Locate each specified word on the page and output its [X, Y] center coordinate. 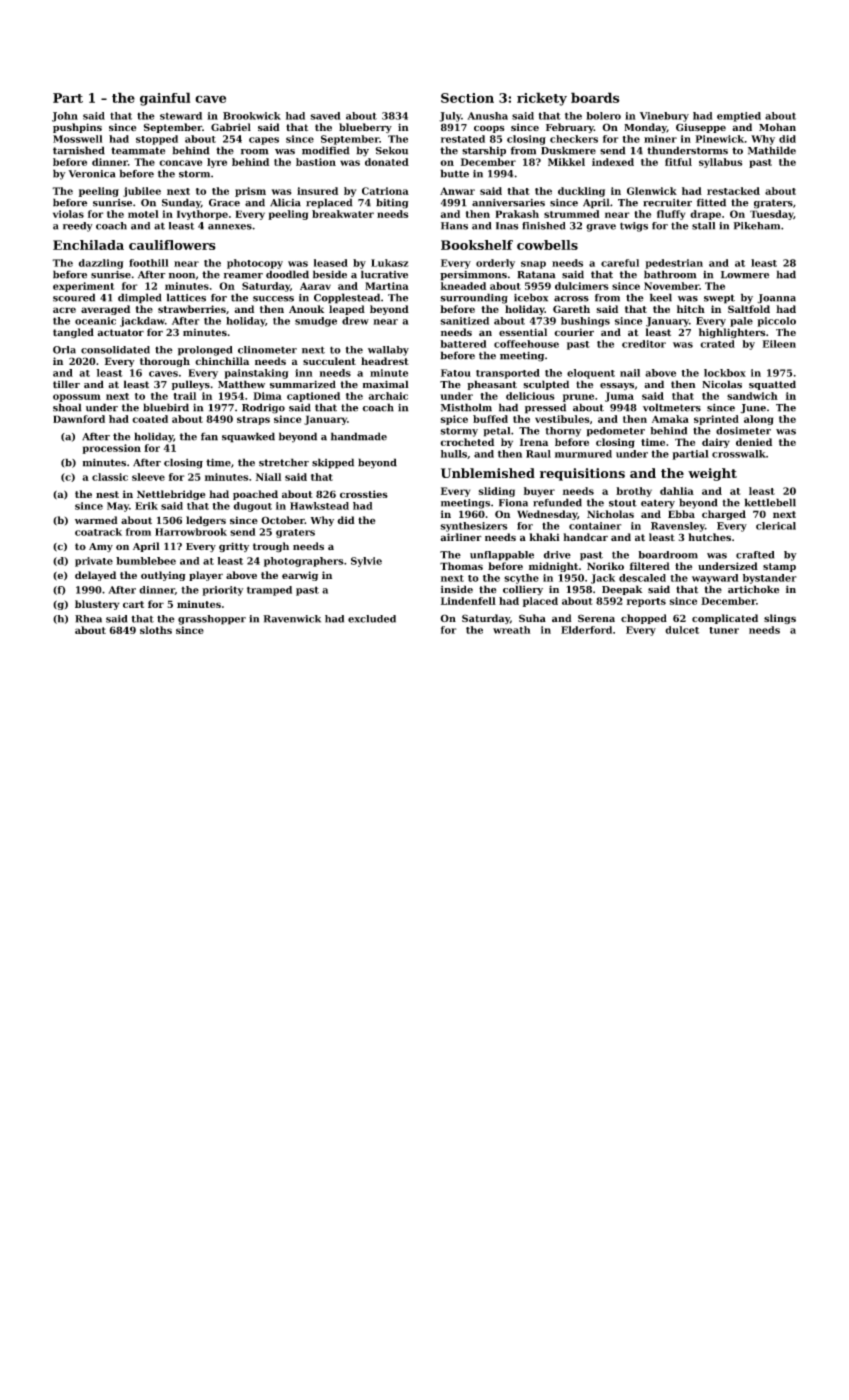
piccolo [776, 322]
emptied [739, 117]
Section [467, 98]
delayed [95, 576]
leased [331, 263]
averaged [105, 310]
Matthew [241, 384]
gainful [165, 99]
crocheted [467, 442]
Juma [619, 397]
